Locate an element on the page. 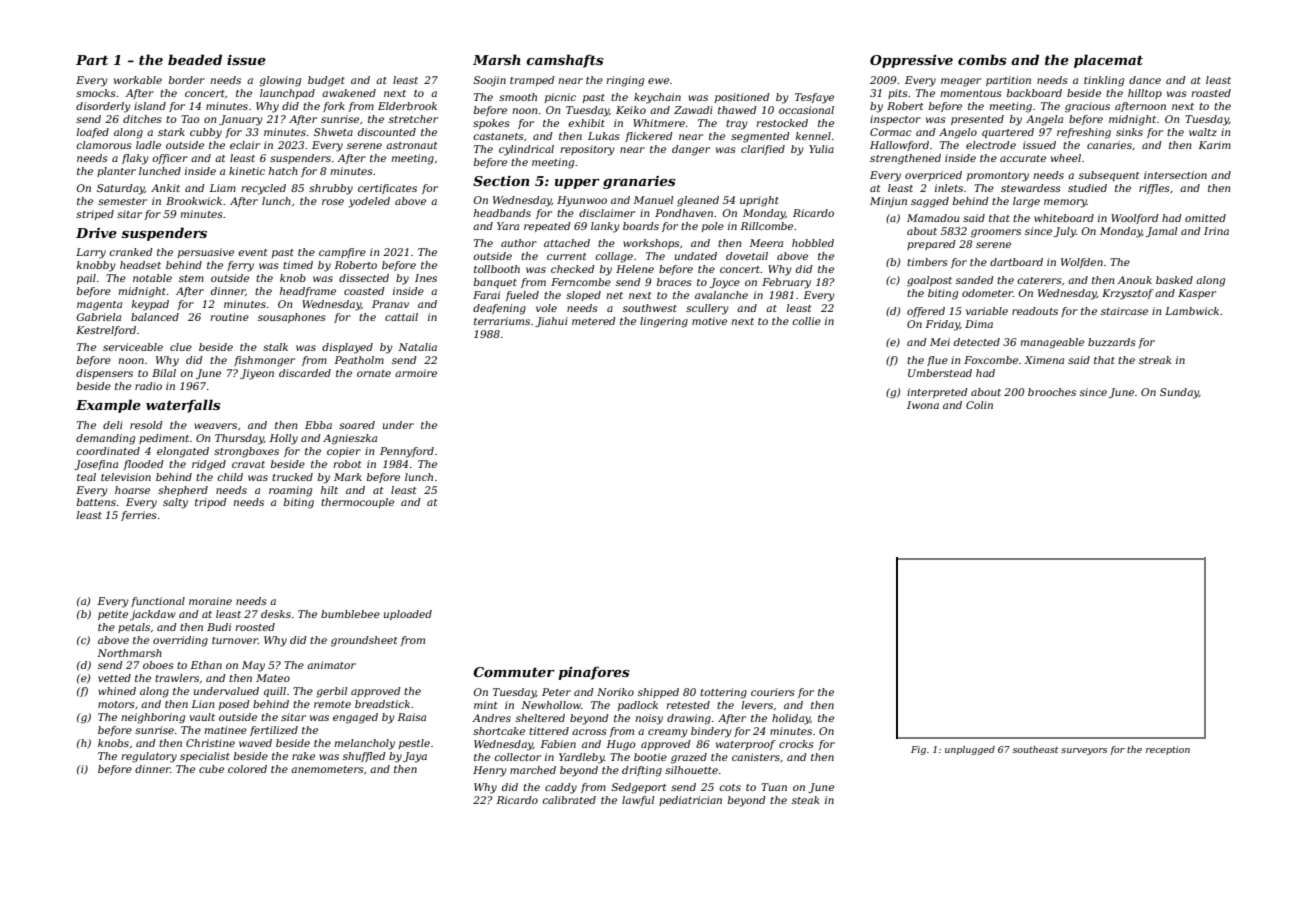 The width and height of the image is (1308, 924). Commuter is located at coordinates (514, 672).
